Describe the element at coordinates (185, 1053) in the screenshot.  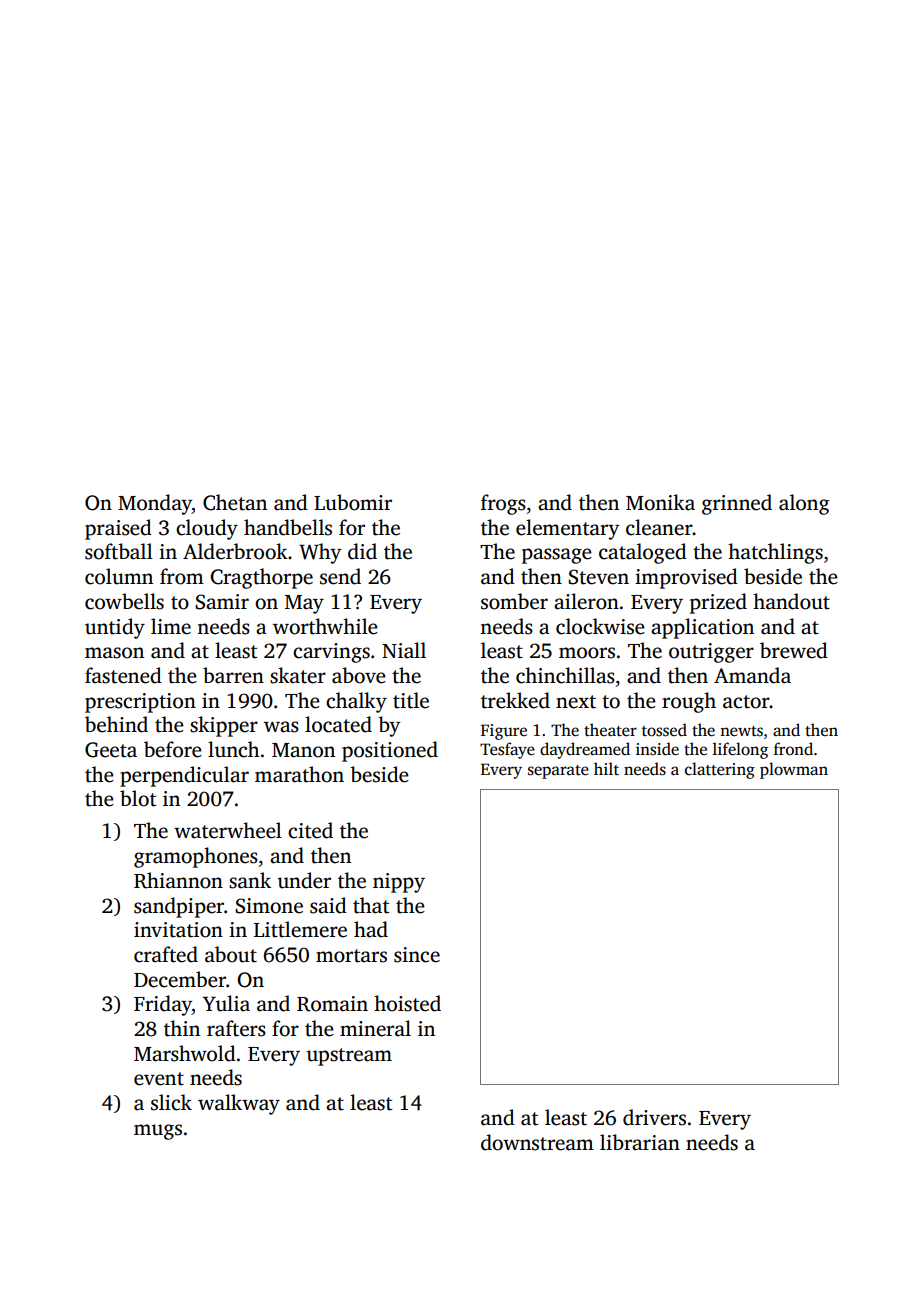
I see `Marshwold` at that location.
